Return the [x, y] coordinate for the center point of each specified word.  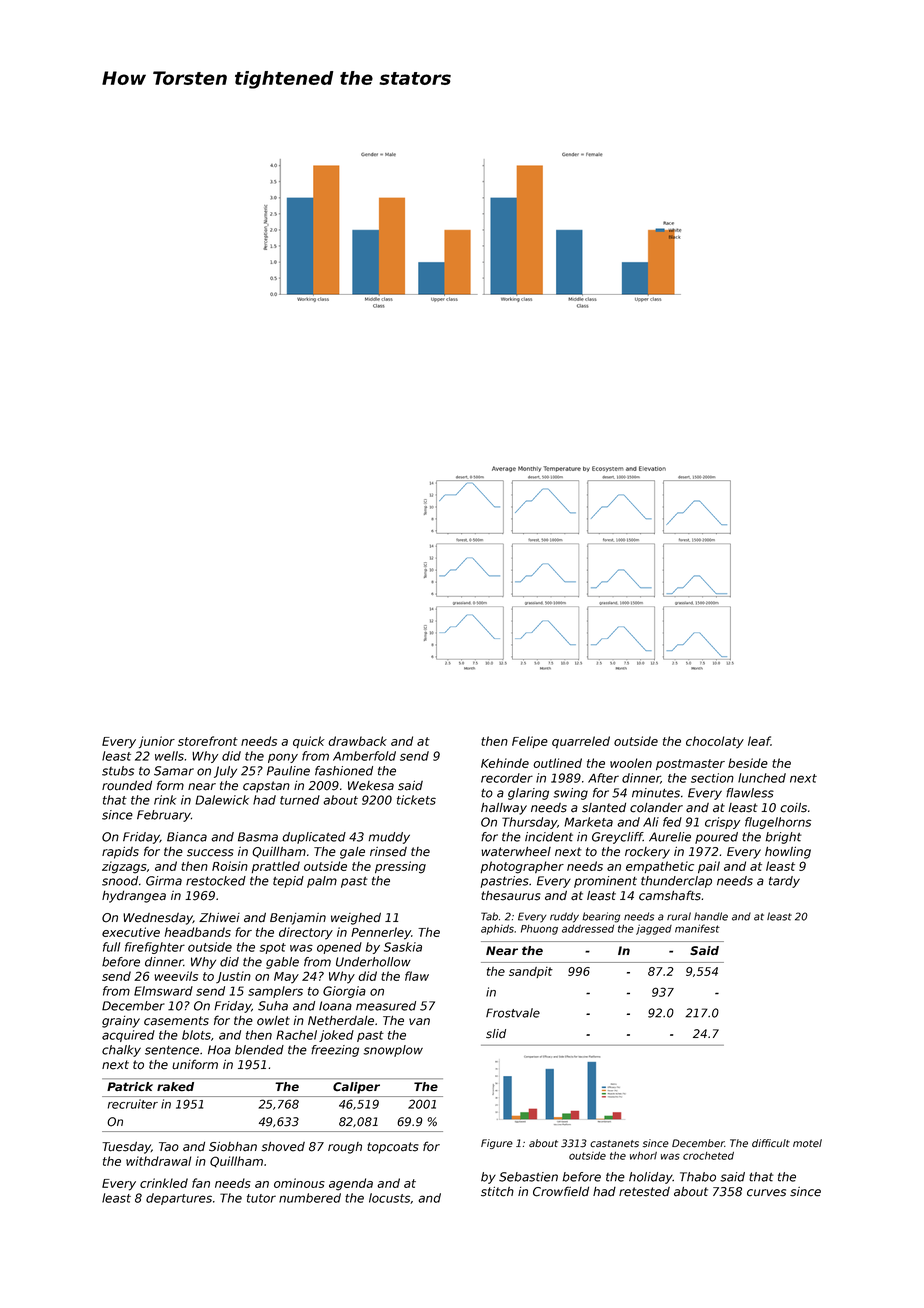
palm [322, 882]
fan [201, 1183]
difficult [771, 1143]
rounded [127, 785]
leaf [759, 741]
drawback [357, 741]
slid [496, 1034]
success [210, 853]
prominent [605, 882]
